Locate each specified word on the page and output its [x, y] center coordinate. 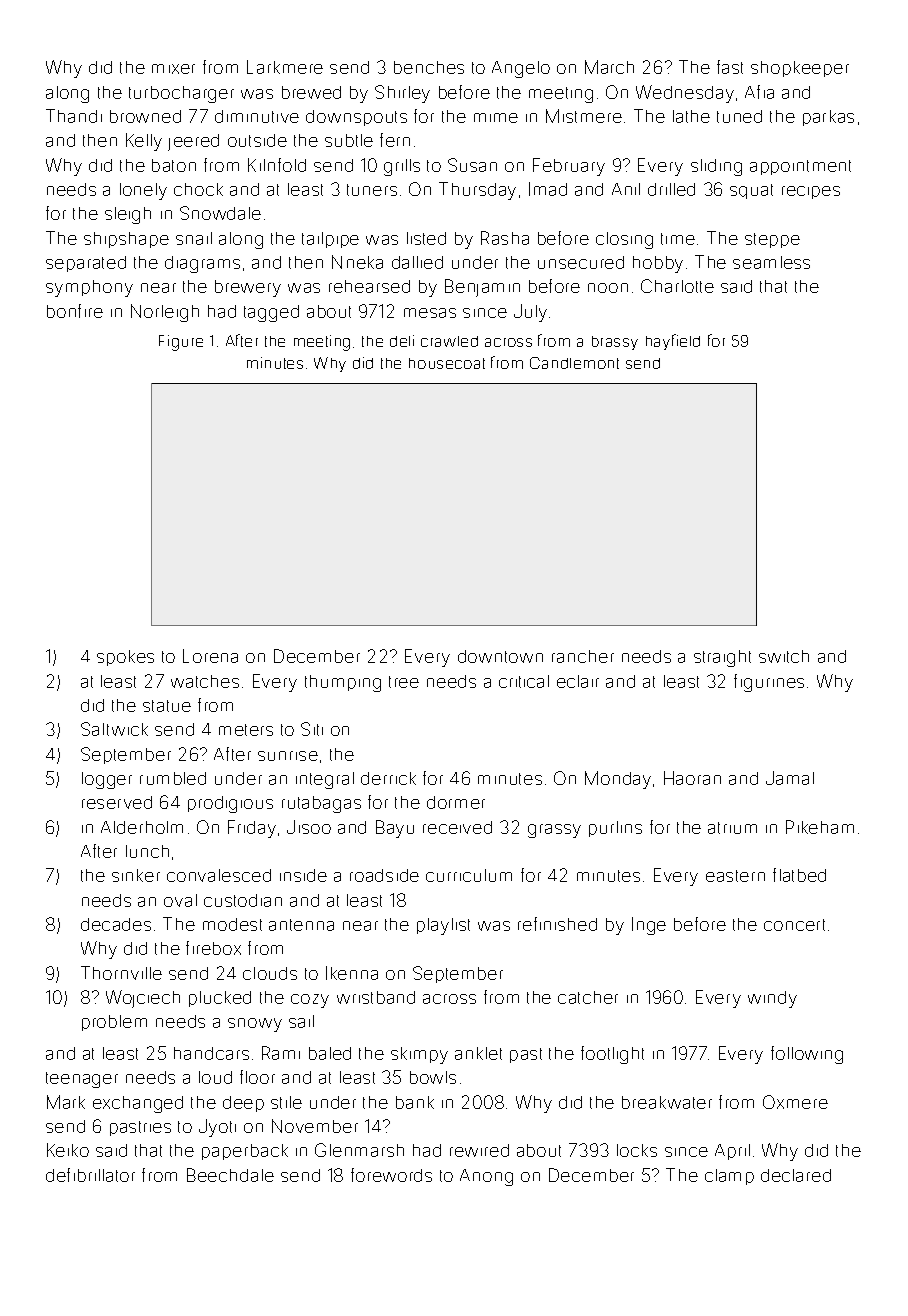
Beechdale [230, 1175]
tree [404, 682]
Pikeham [820, 827]
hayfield [673, 342]
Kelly [144, 142]
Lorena [210, 656]
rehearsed [369, 286]
